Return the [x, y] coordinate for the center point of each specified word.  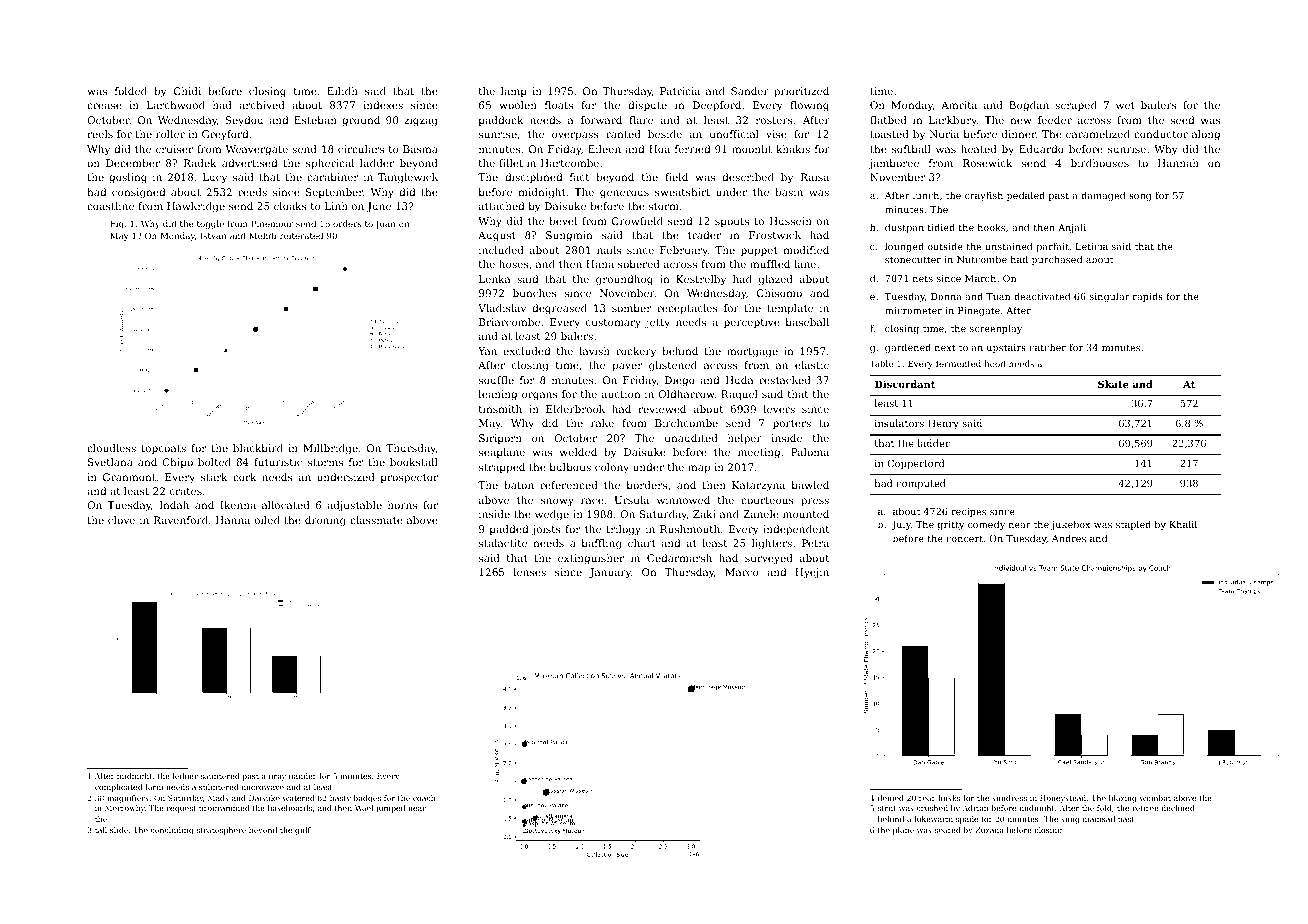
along [1206, 135]
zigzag [421, 121]
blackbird [258, 448]
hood [995, 363]
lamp [514, 92]
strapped [502, 468]
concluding [172, 831]
